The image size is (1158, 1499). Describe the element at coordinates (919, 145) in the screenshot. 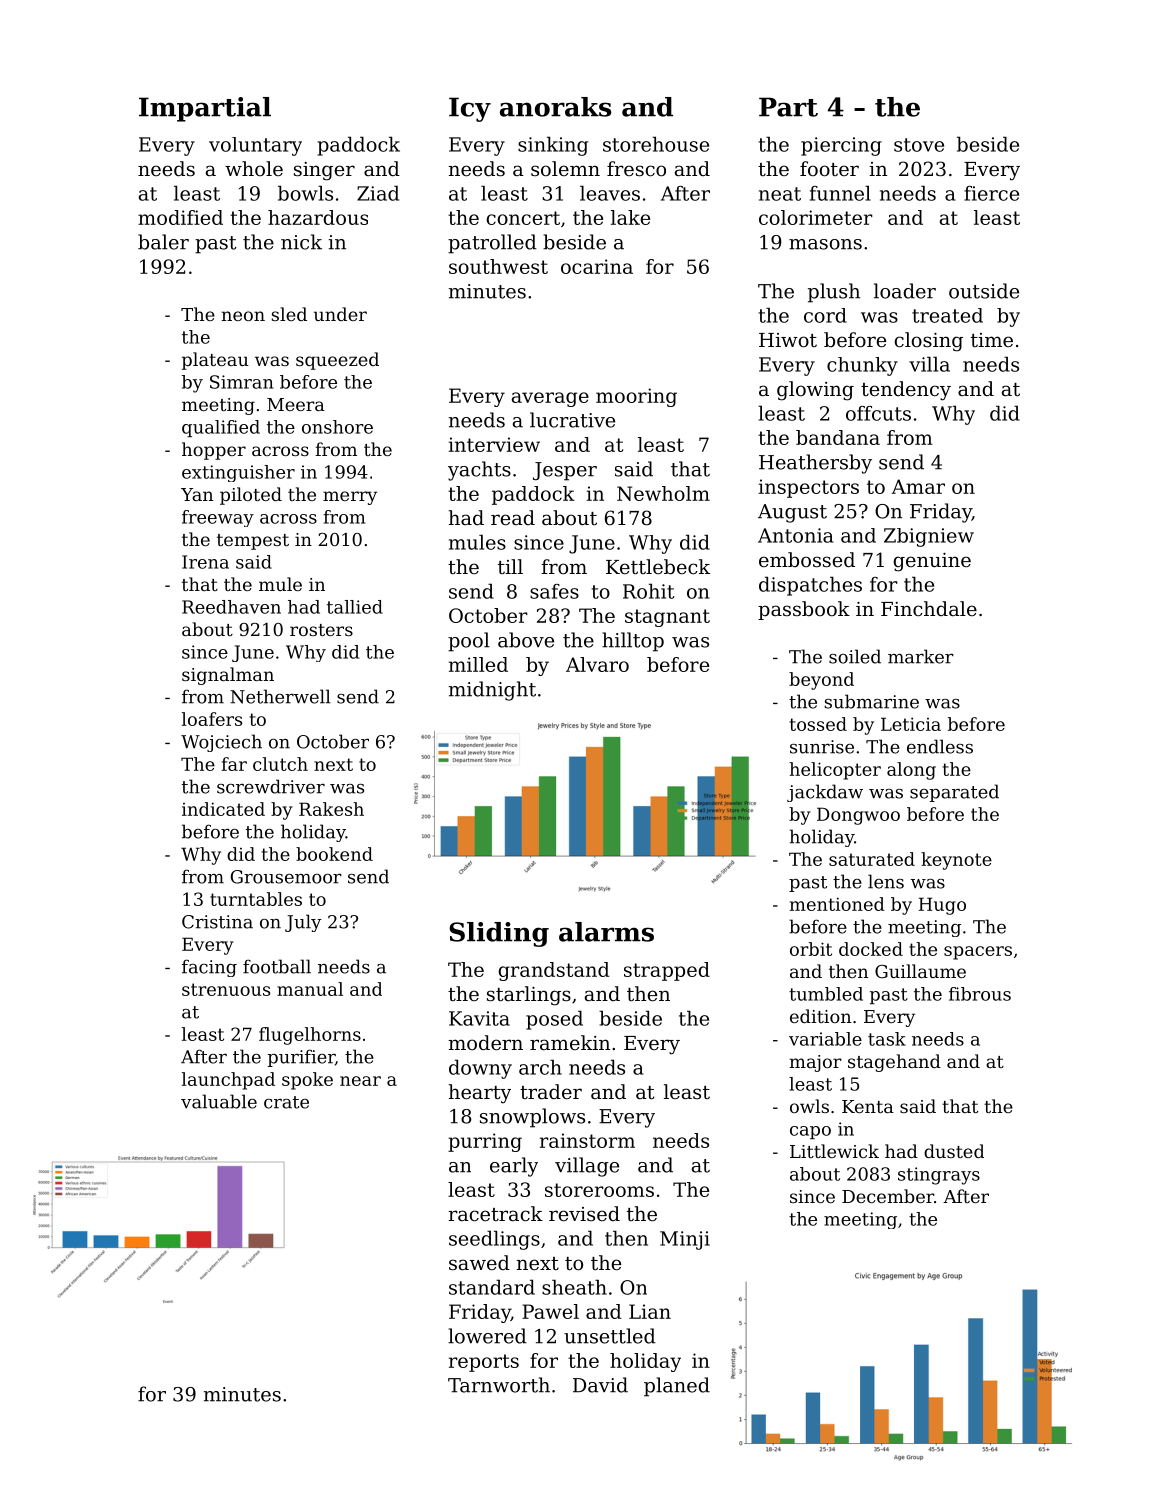

I see `stove` at that location.
